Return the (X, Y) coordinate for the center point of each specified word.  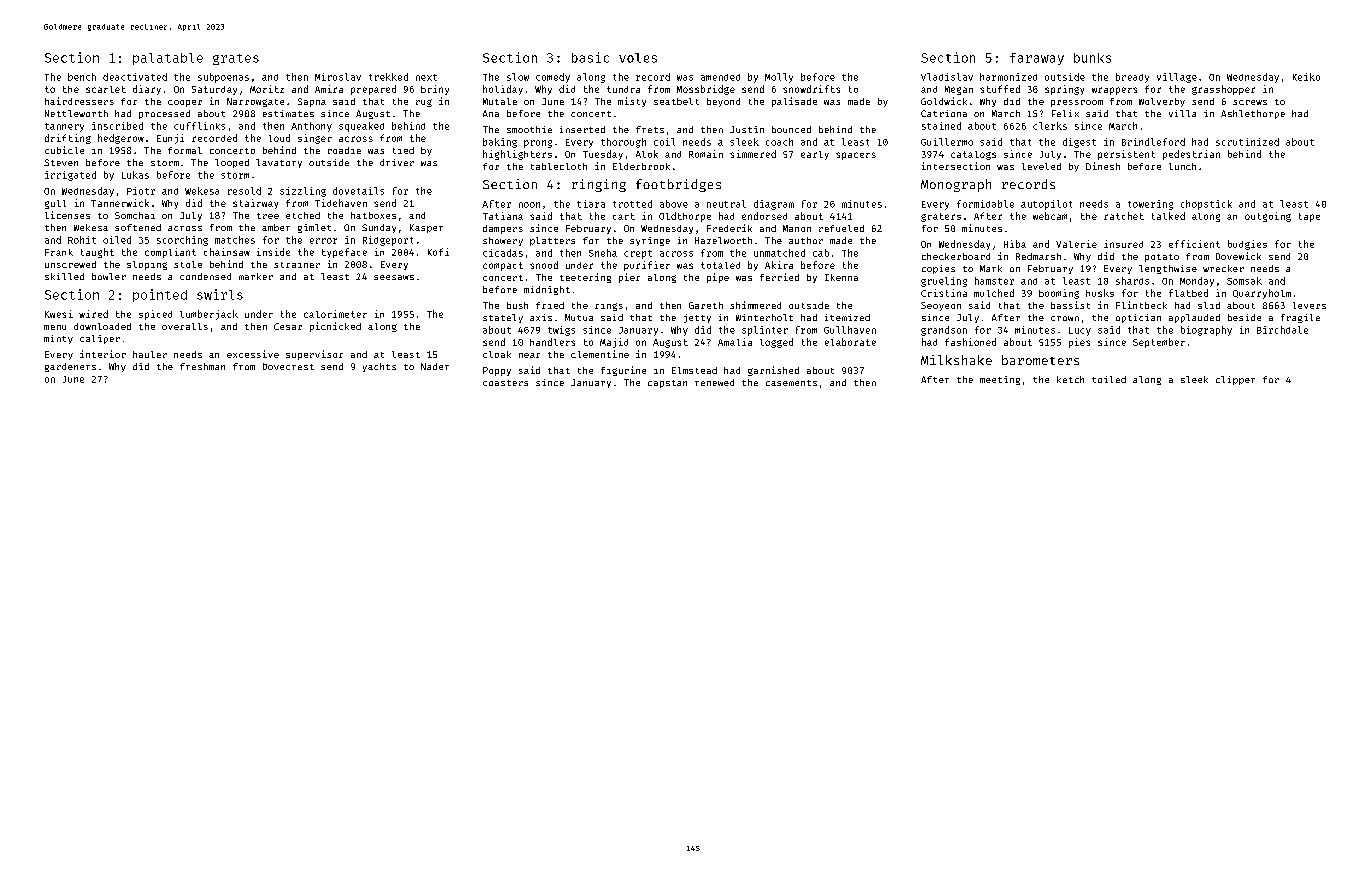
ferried (779, 277)
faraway (1037, 59)
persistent (1126, 155)
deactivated (135, 77)
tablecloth (559, 166)
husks (1100, 293)
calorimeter (335, 314)
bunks (1092, 58)
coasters (505, 383)
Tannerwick (120, 203)
